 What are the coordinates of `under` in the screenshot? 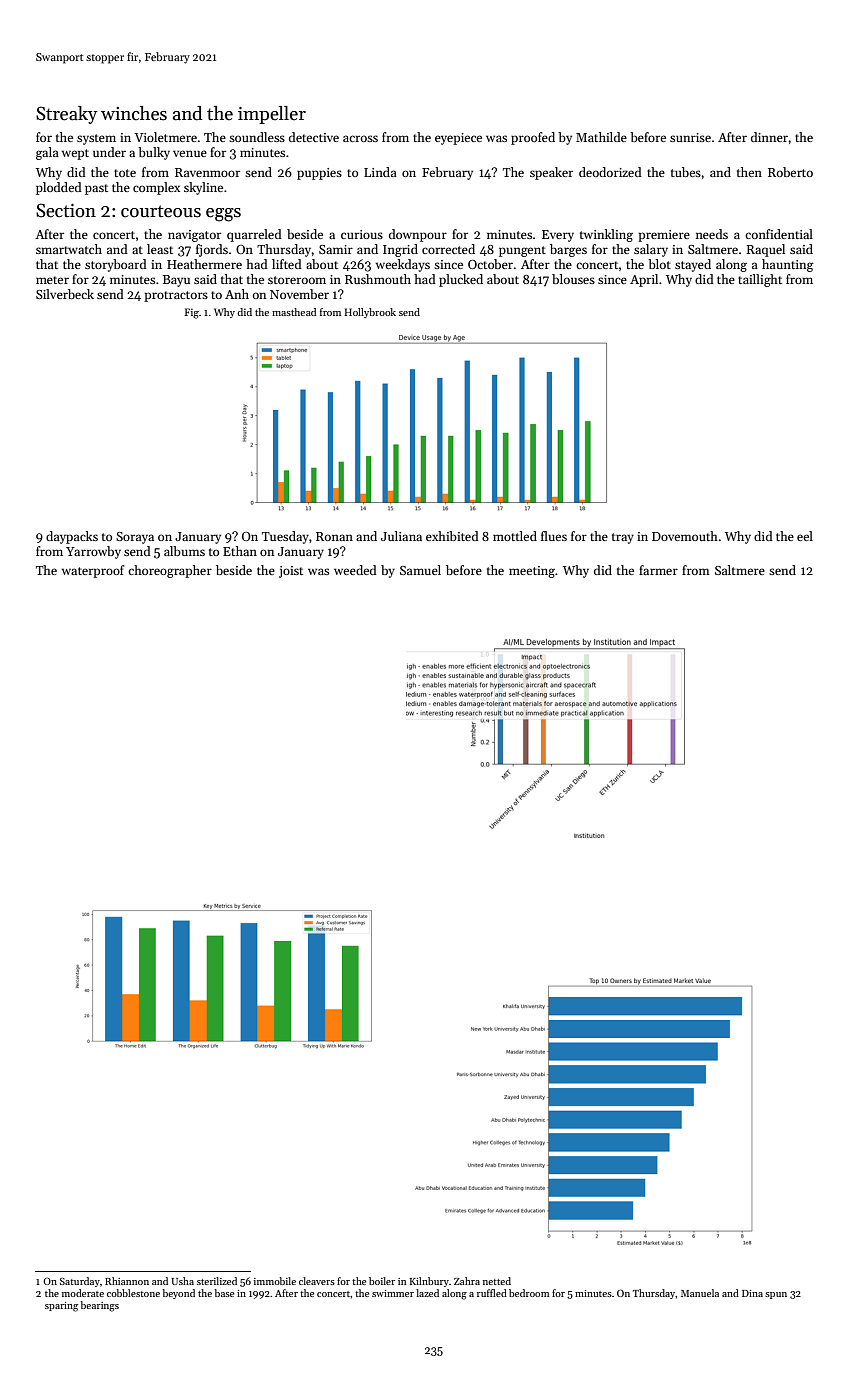 It's located at (109, 152).
